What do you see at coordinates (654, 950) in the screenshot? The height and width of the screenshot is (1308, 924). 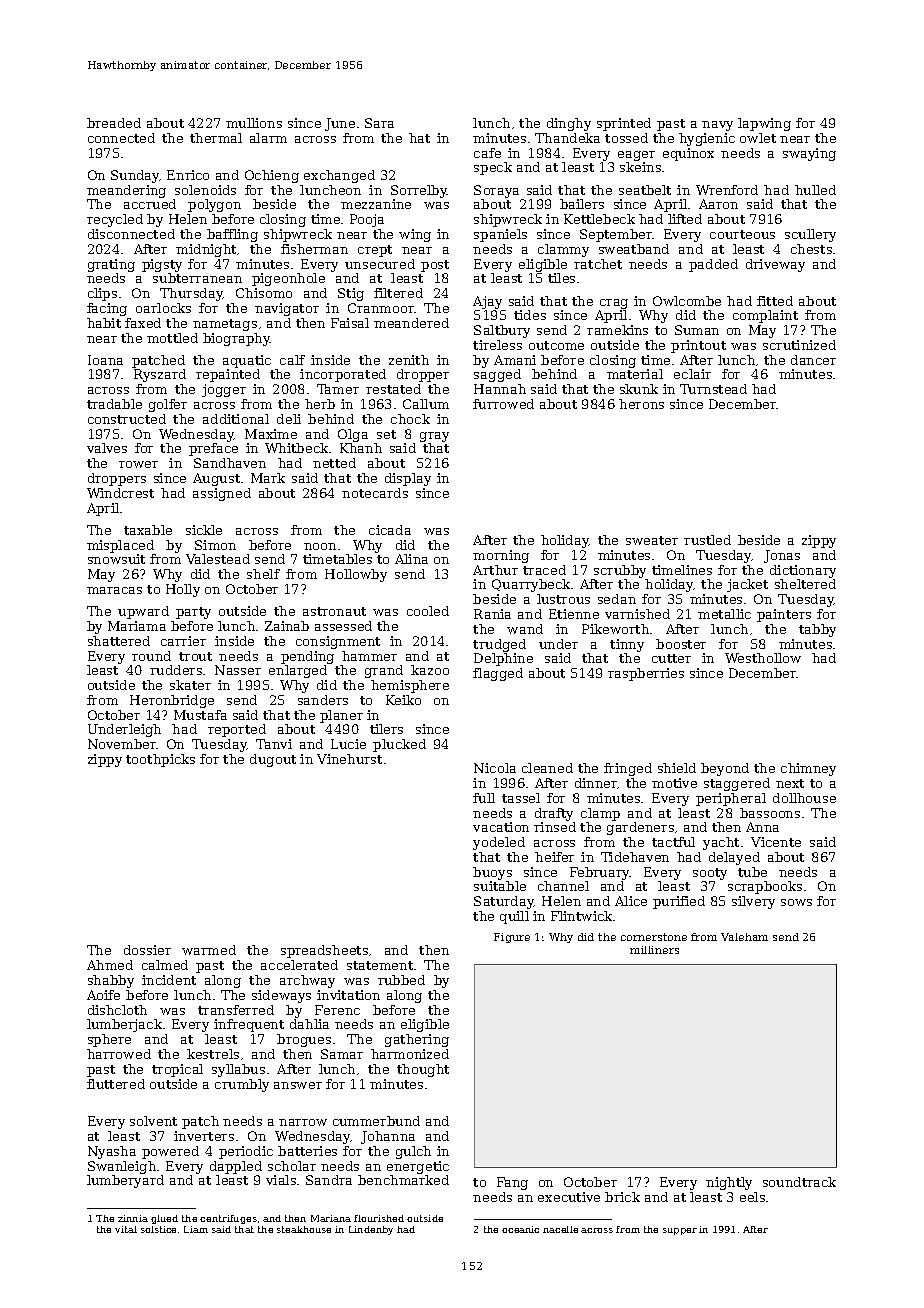 I see `milliners` at bounding box center [654, 950].
